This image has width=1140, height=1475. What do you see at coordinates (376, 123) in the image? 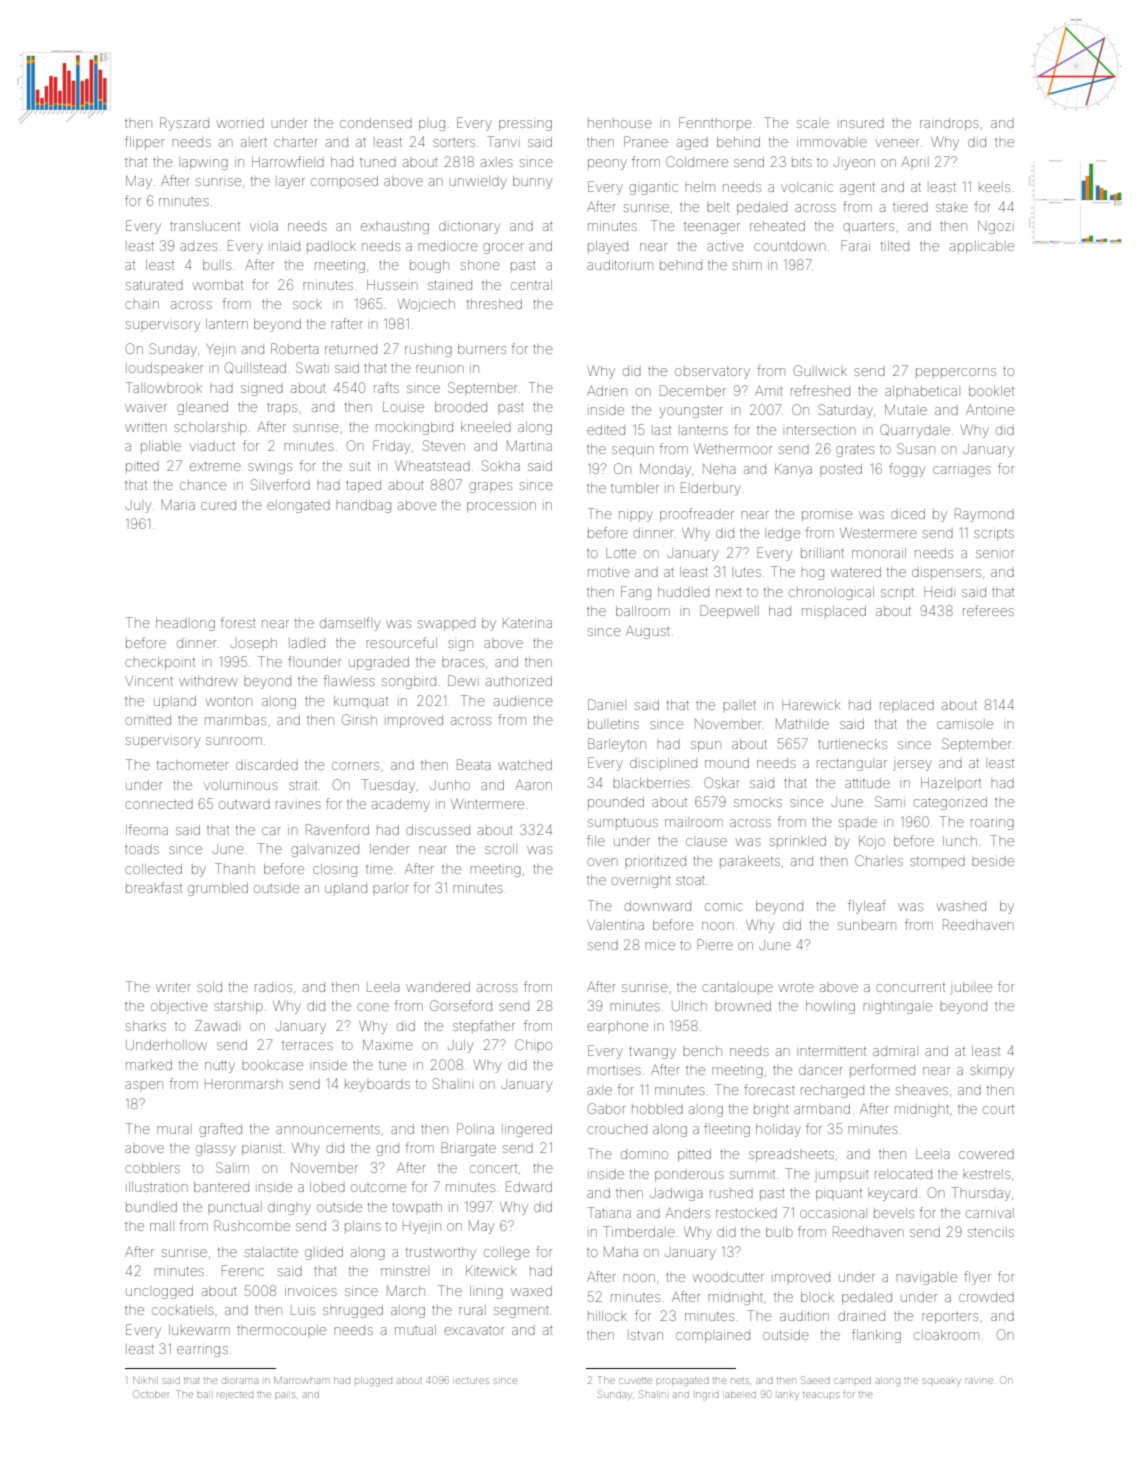
I see `condensed` at bounding box center [376, 123].
